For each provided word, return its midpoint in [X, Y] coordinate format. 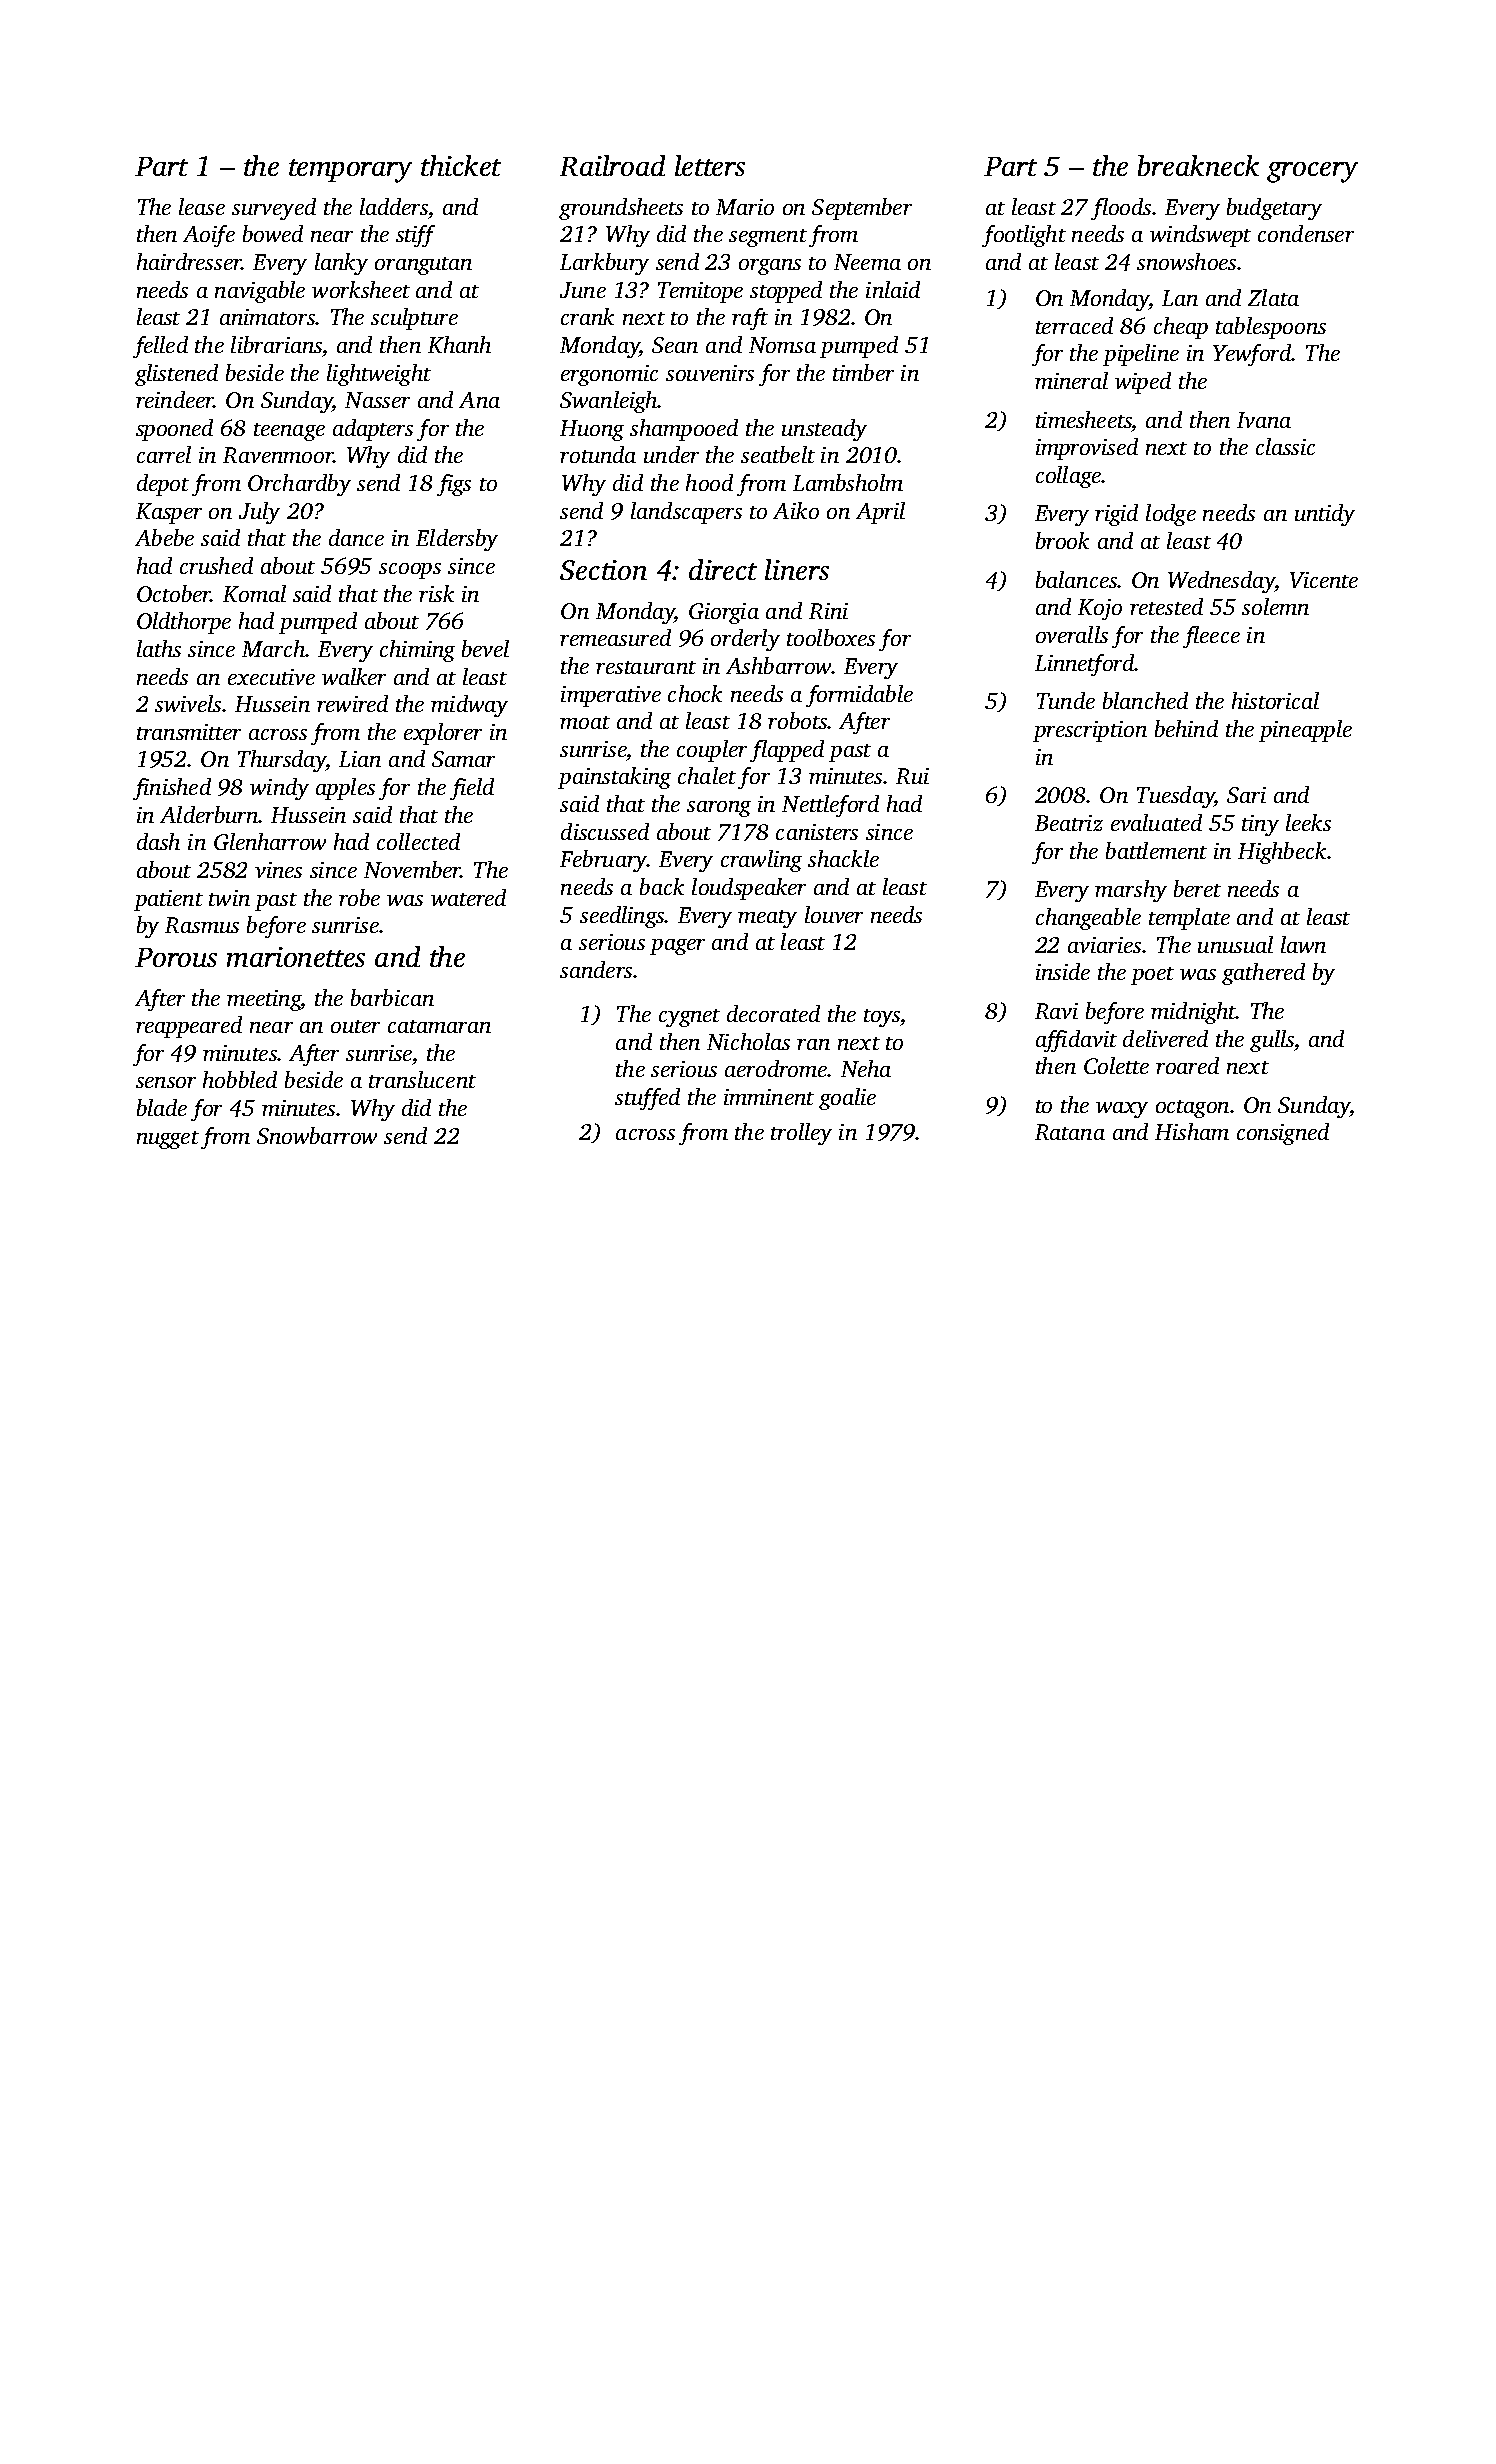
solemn [1275, 606]
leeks [1308, 822]
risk [436, 593]
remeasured [615, 637]
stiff [415, 236]
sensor [166, 1082]
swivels [188, 703]
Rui [912, 776]
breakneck [1198, 165]
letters [710, 165]
